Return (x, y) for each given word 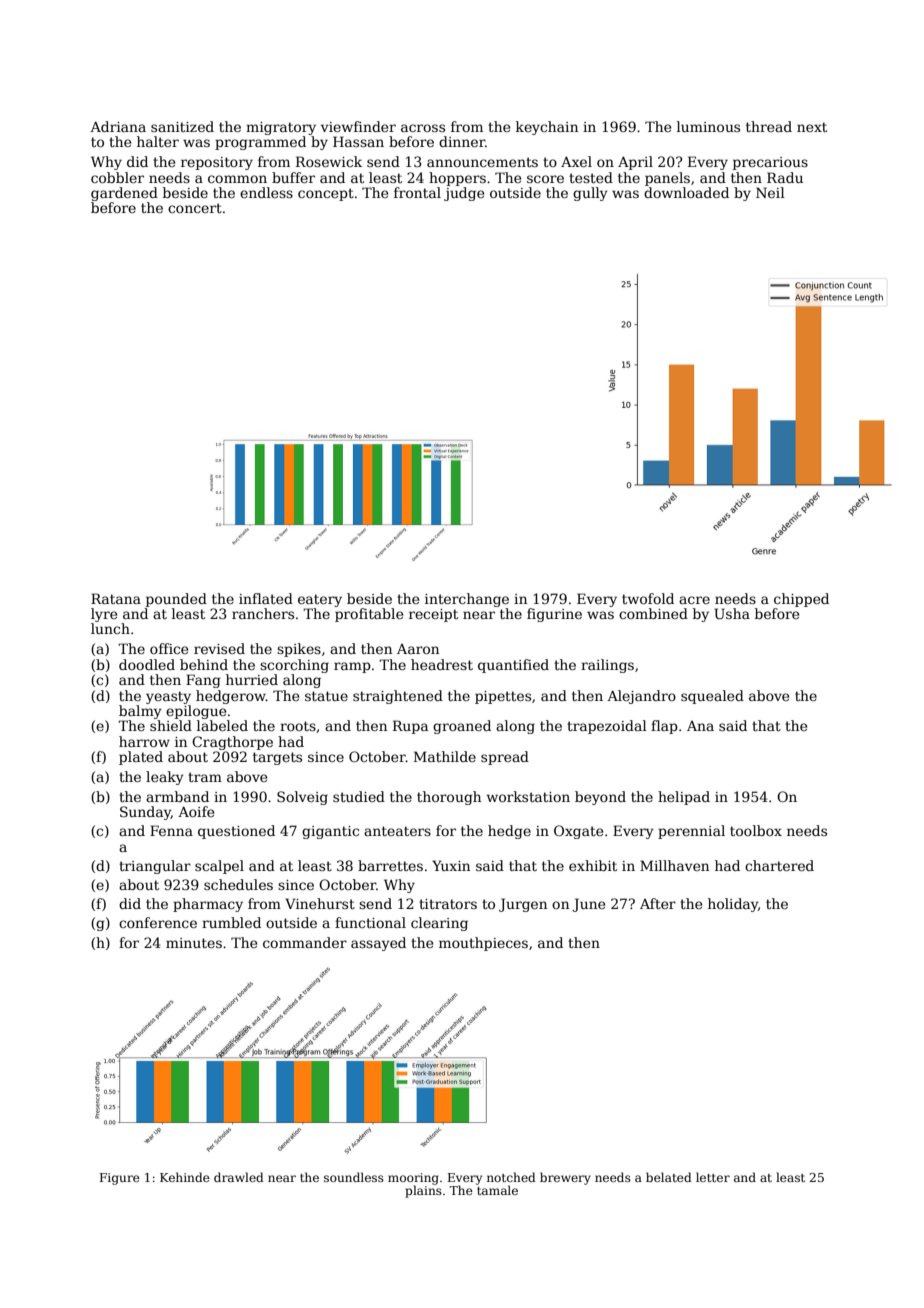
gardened (124, 194)
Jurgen (523, 905)
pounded (176, 600)
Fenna (171, 830)
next (812, 127)
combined (653, 613)
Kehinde (185, 1177)
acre (694, 600)
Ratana (116, 598)
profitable (369, 615)
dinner (462, 141)
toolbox (756, 830)
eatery (320, 600)
